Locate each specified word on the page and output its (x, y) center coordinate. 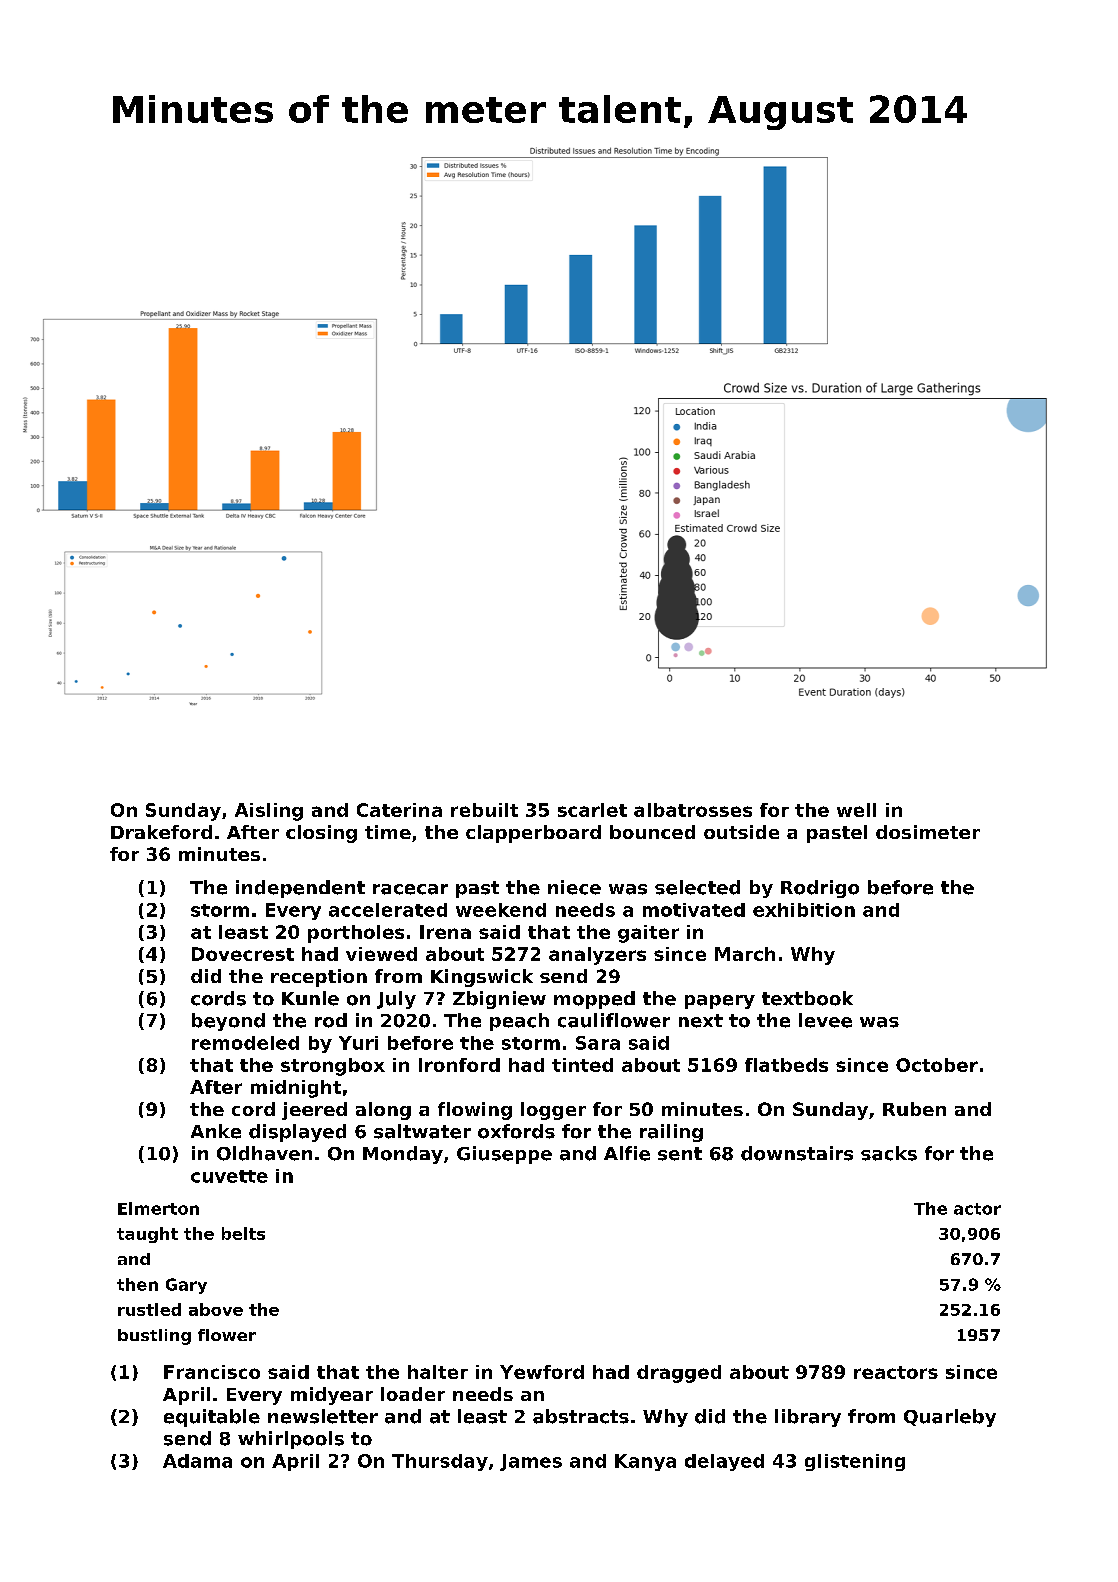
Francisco (212, 1372)
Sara (598, 1043)
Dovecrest (243, 954)
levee (825, 1020)
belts (243, 1233)
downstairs (797, 1153)
